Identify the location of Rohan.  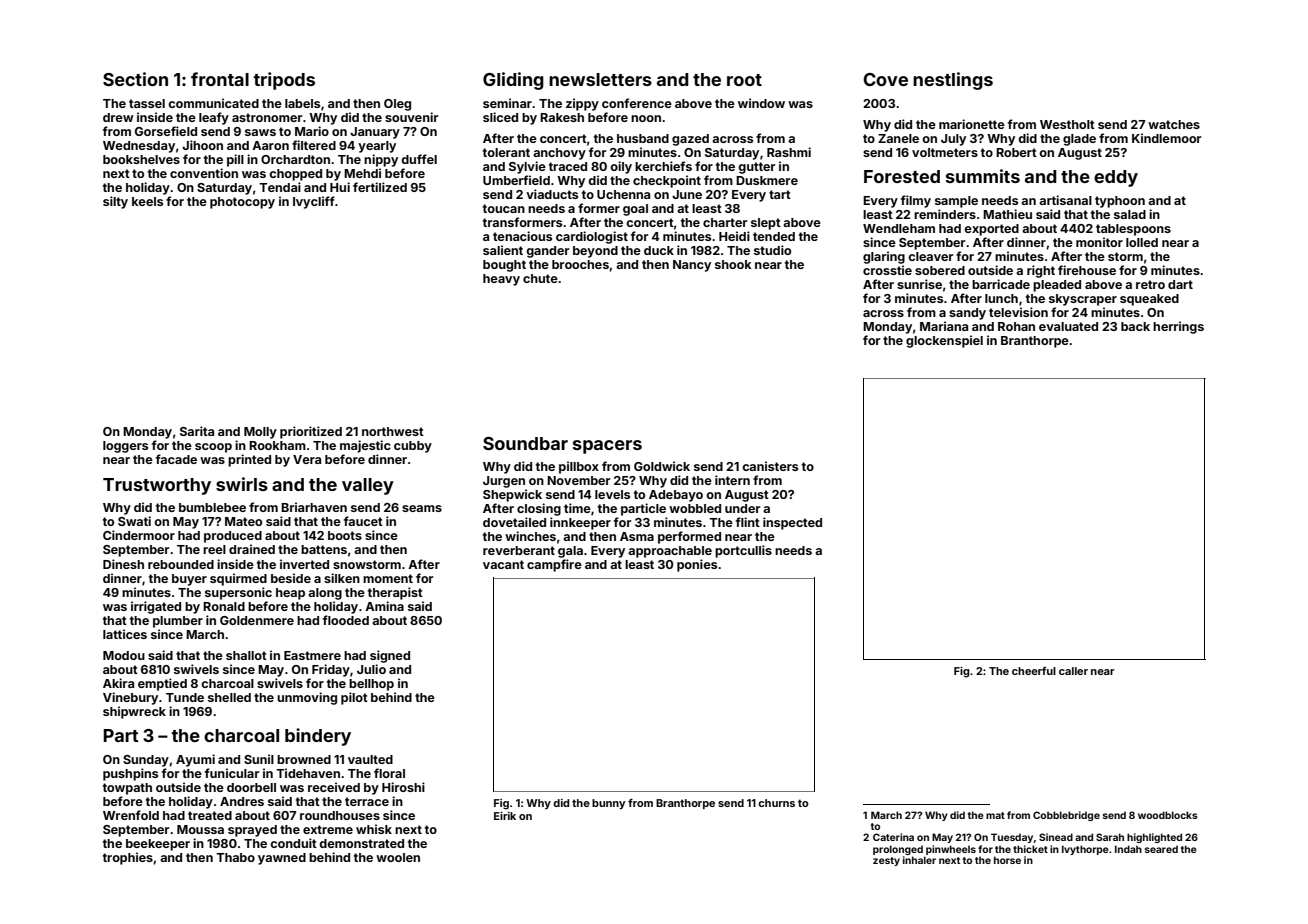
(1016, 326).
